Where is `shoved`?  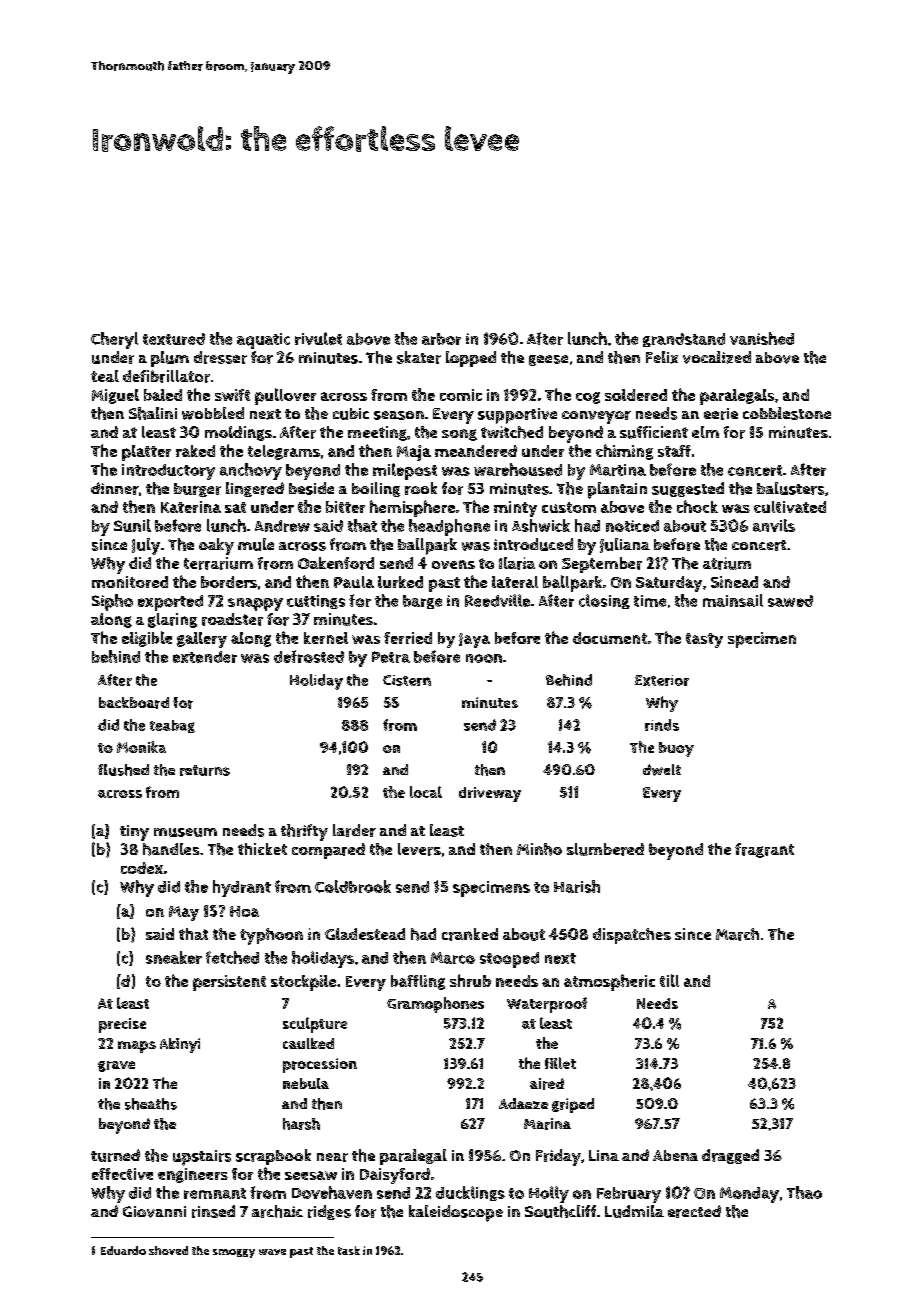
shoved is located at coordinates (168, 1250).
